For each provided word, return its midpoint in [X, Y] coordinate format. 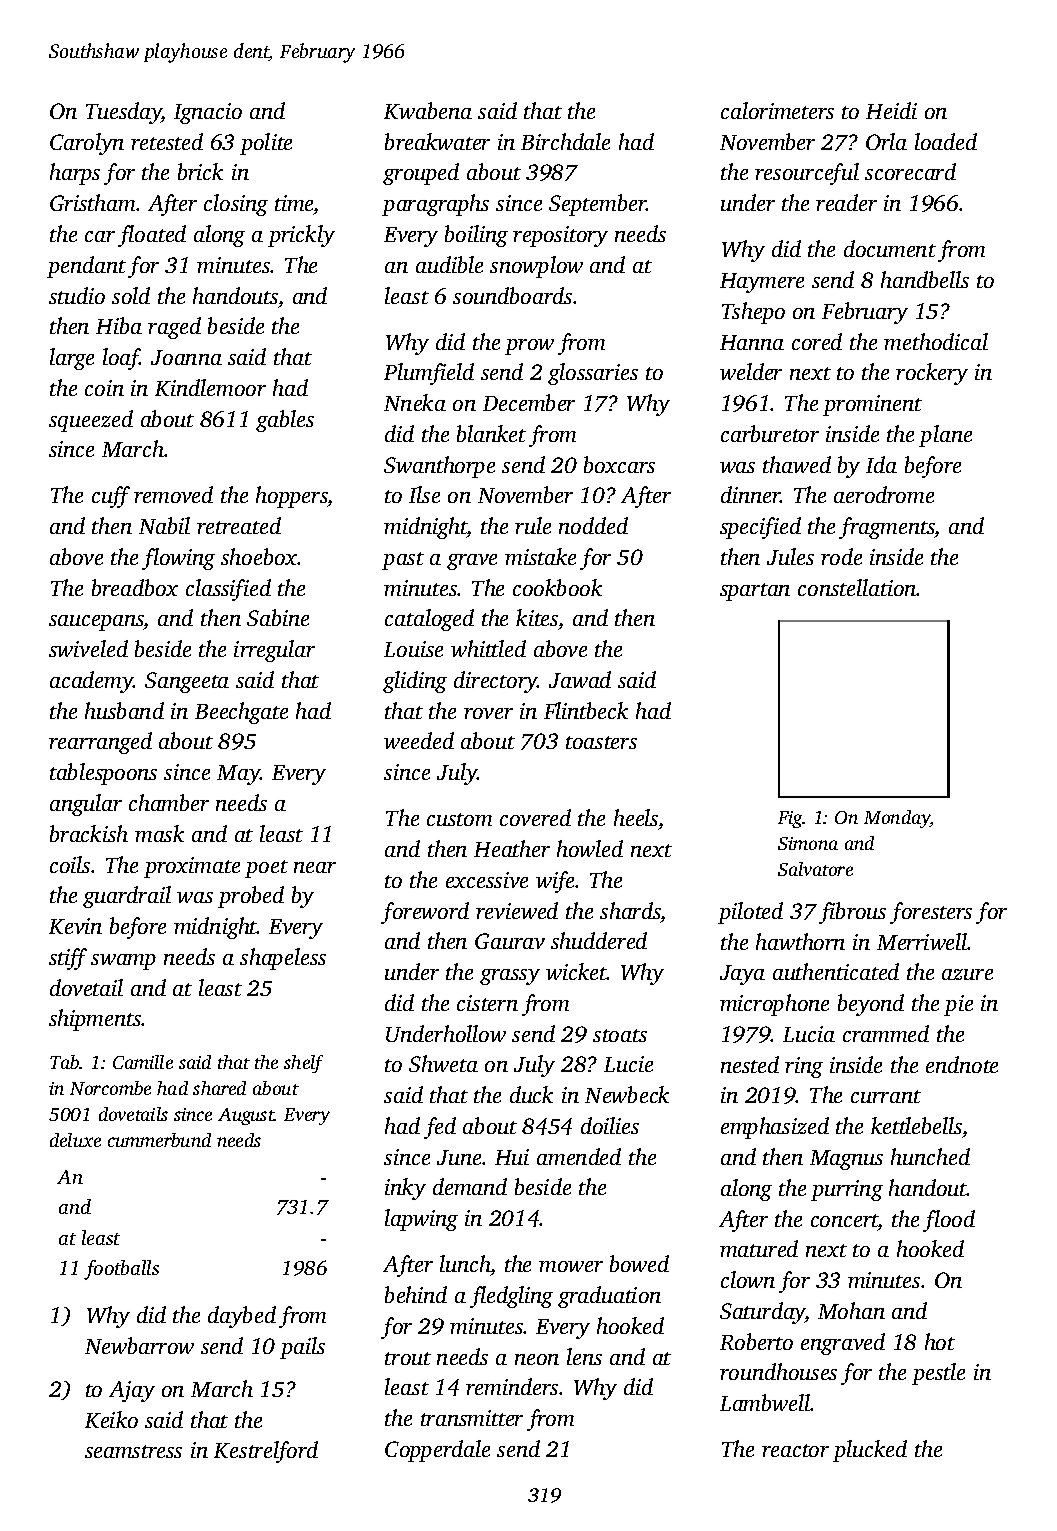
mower [571, 1266]
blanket [491, 433]
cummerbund [159, 1140]
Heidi [891, 110]
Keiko [111, 1419]
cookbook [557, 587]
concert [845, 1222]
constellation [857, 587]
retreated [239, 525]
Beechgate [241, 713]
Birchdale [565, 141]
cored [817, 341]
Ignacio [208, 113]
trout [408, 1358]
